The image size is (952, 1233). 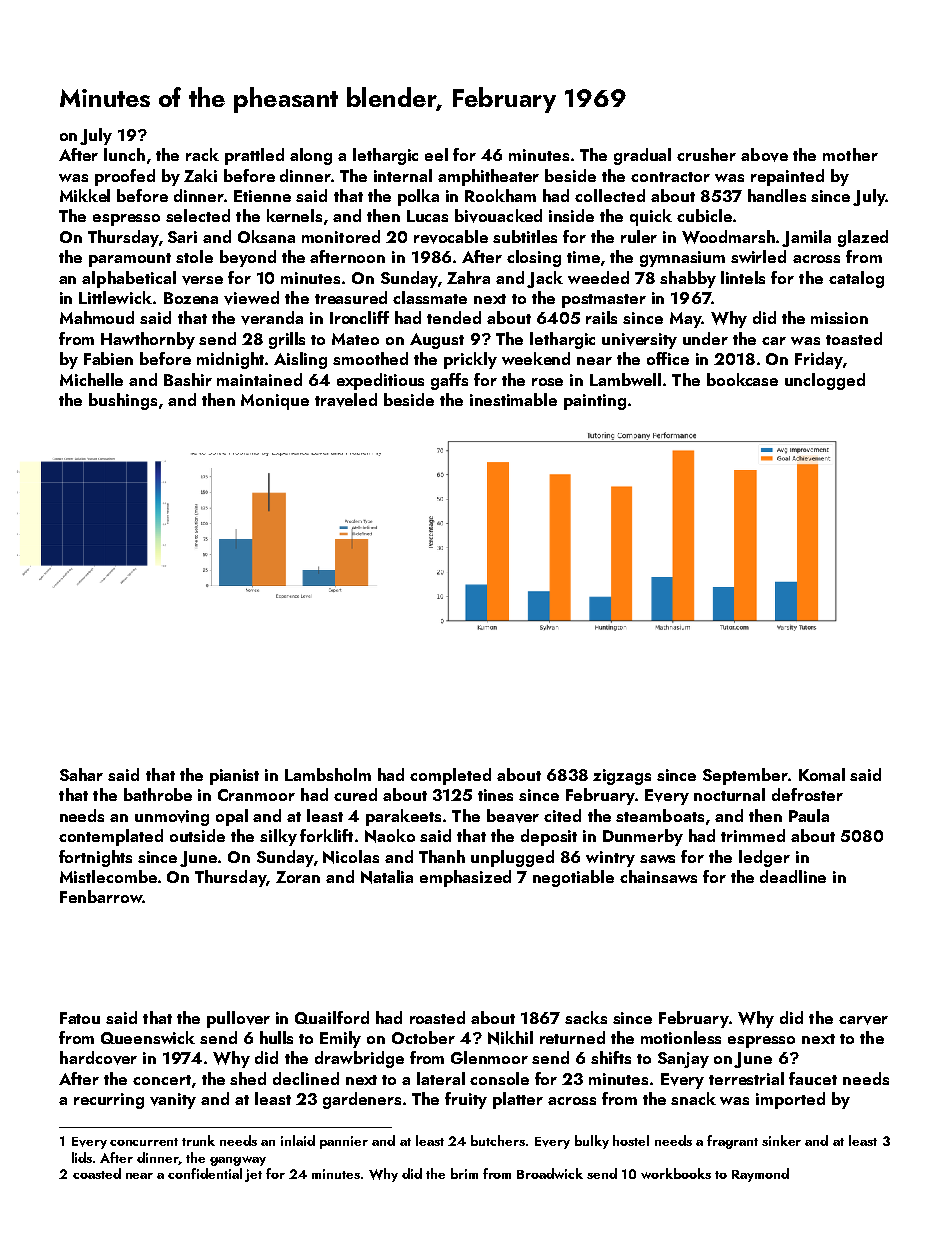 What do you see at coordinates (856, 279) in the screenshot?
I see `catalog` at bounding box center [856, 279].
